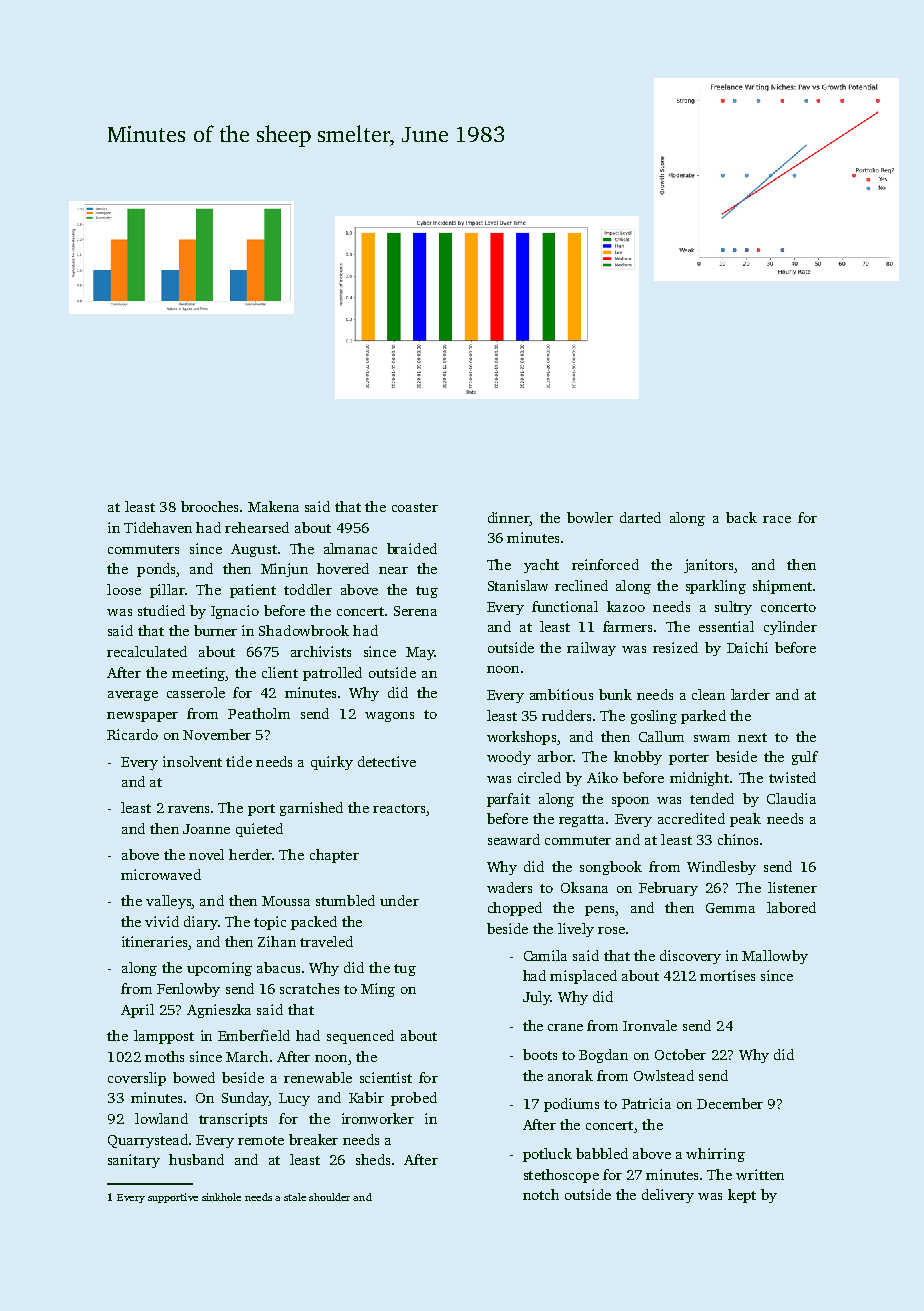 The width and height of the screenshot is (924, 1311). What do you see at coordinates (664, 1075) in the screenshot?
I see `Owlstead` at bounding box center [664, 1075].
